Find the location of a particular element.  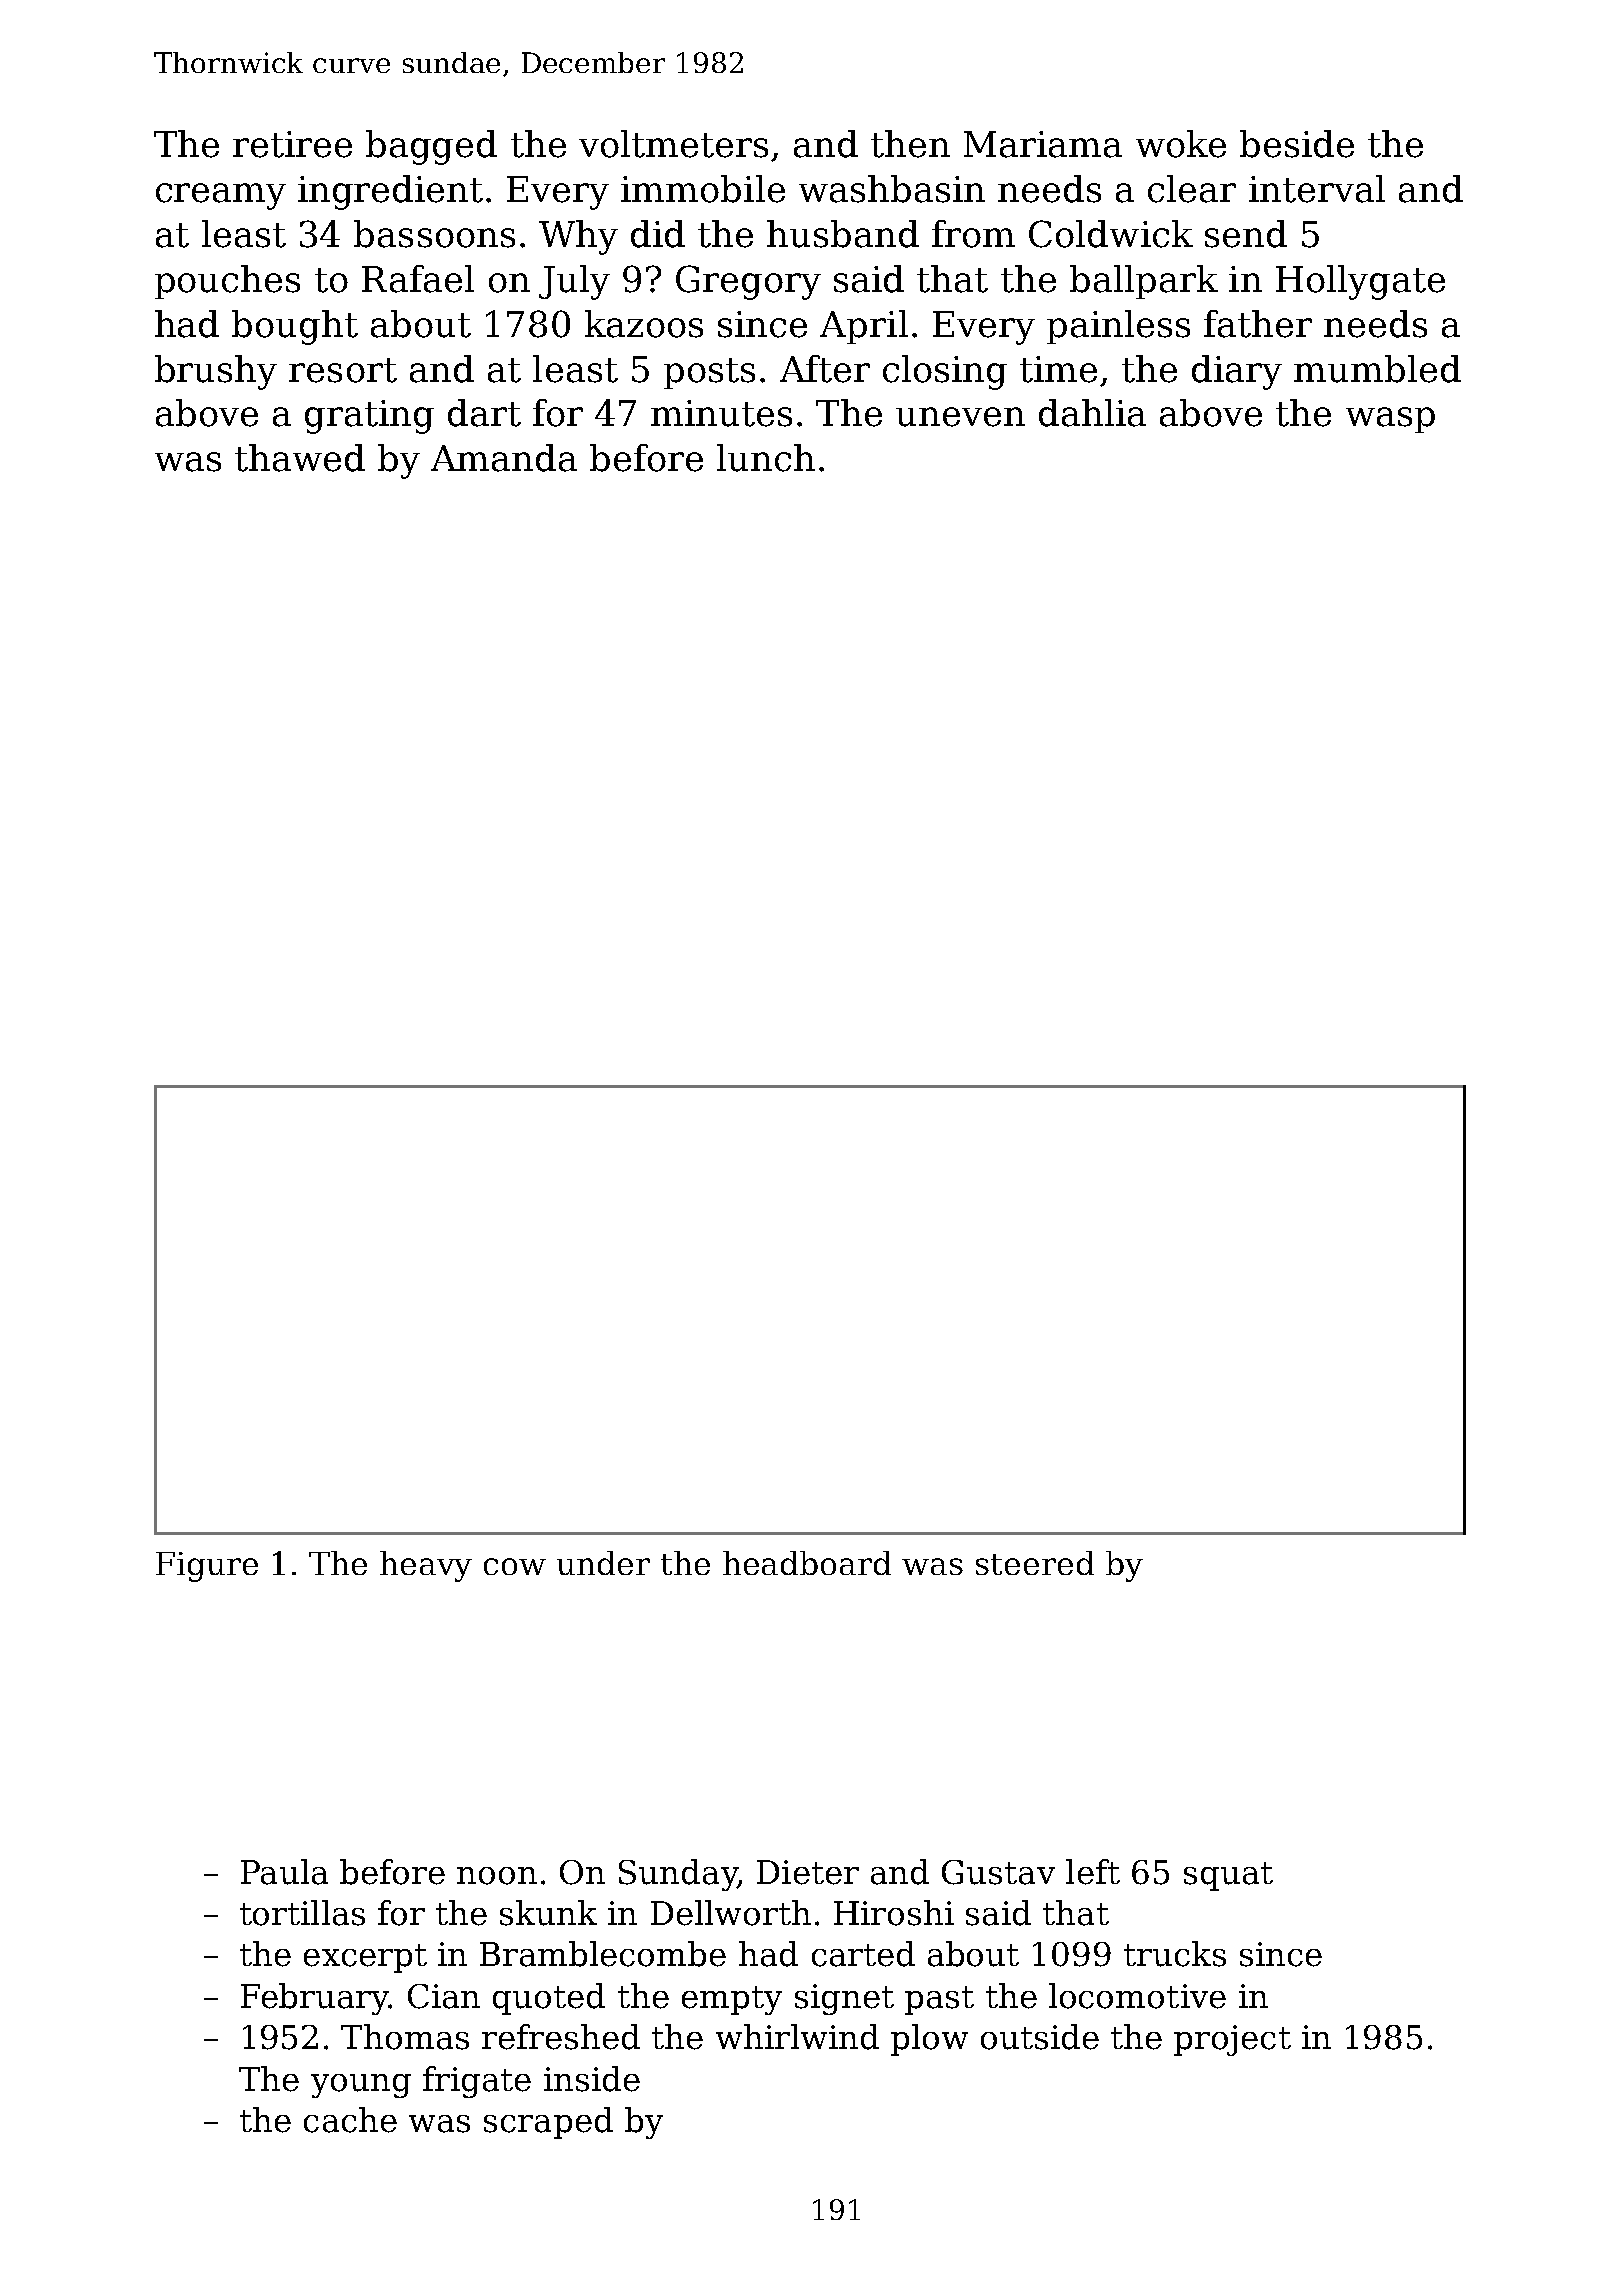

cache is located at coordinates (350, 2120).
